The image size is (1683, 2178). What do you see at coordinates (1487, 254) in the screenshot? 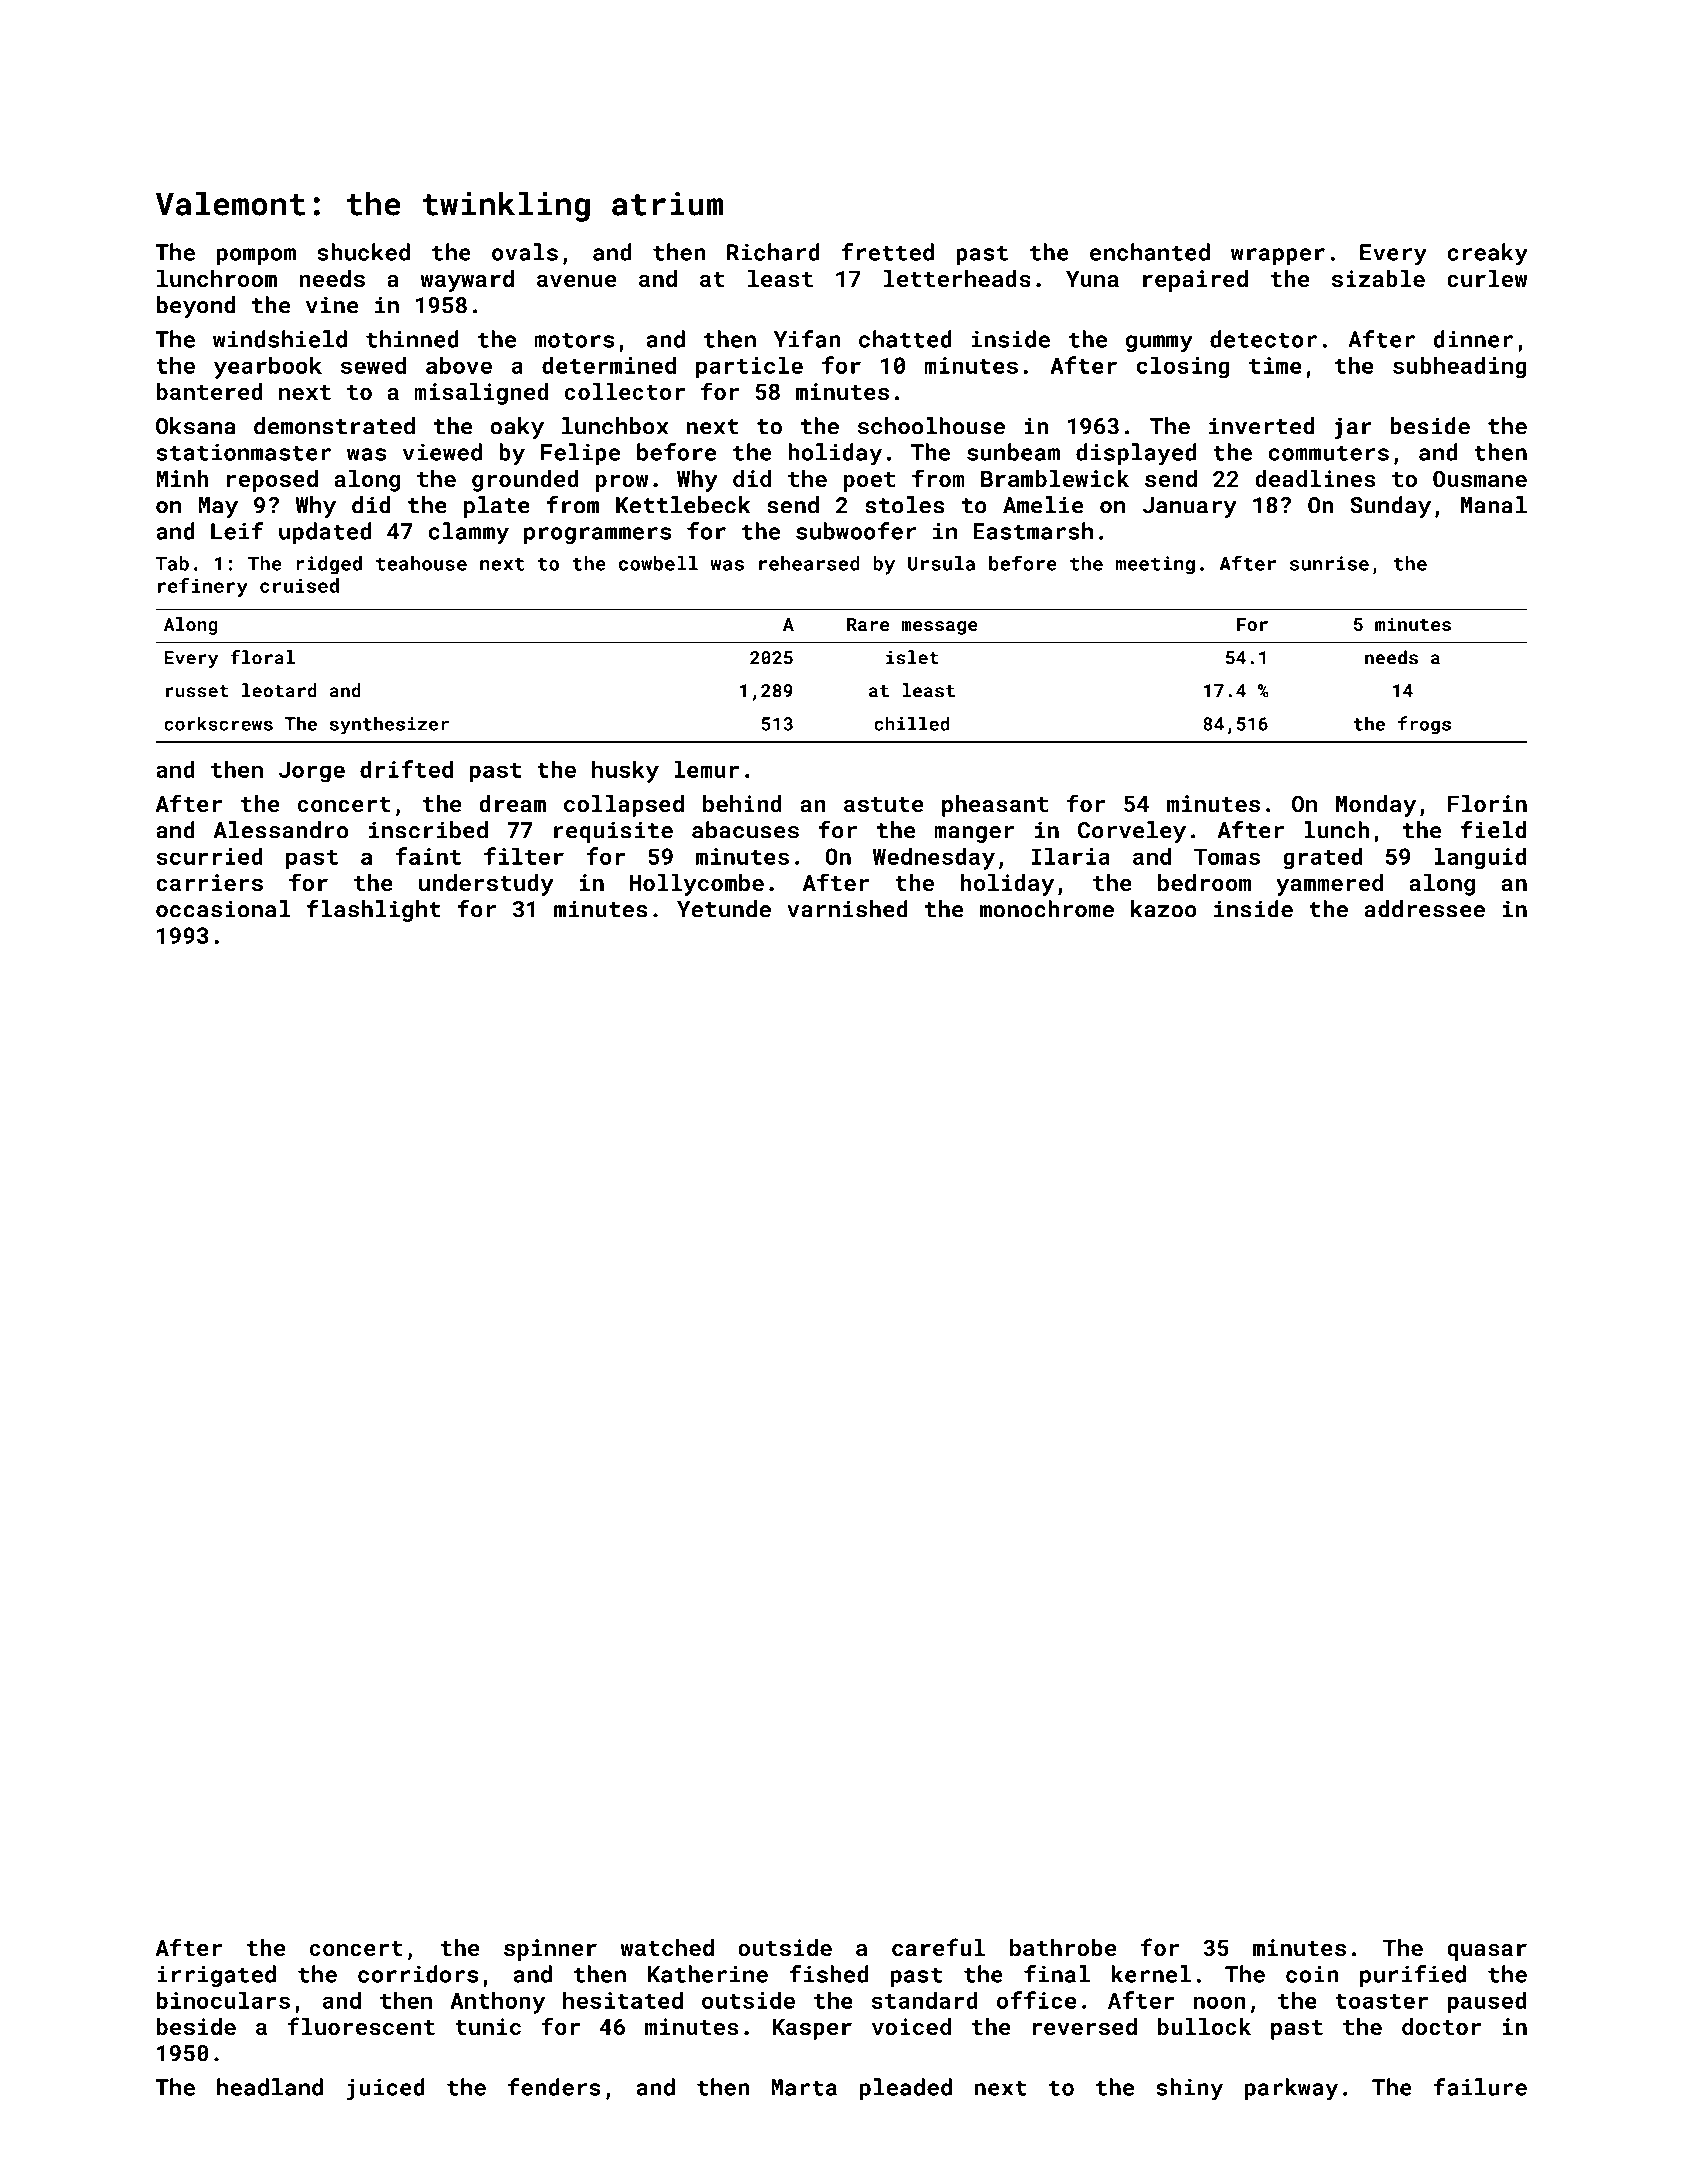
I see `creaky` at bounding box center [1487, 254].
